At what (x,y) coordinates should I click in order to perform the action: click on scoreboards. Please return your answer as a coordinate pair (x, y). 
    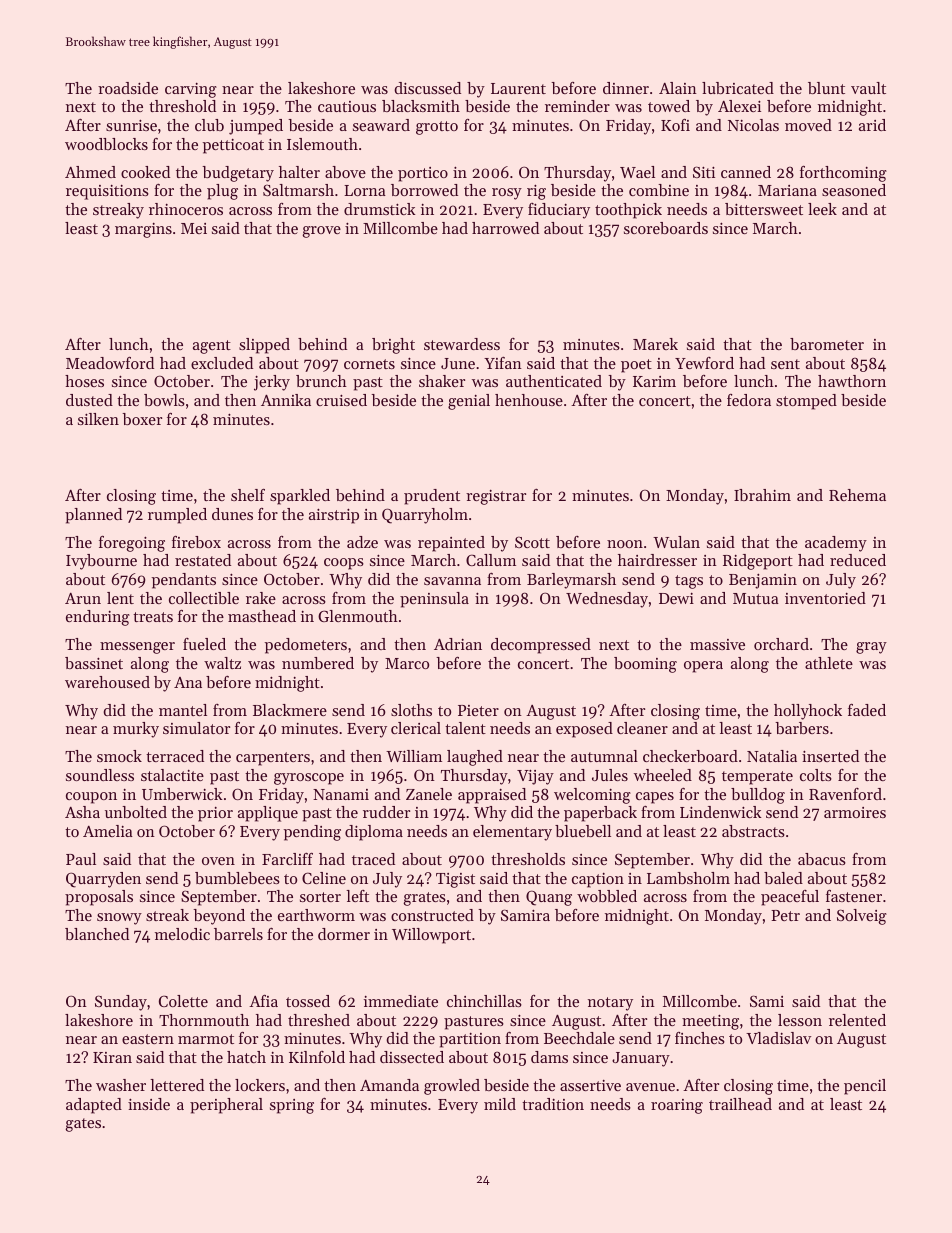
    Looking at the image, I should click on (666, 228).
